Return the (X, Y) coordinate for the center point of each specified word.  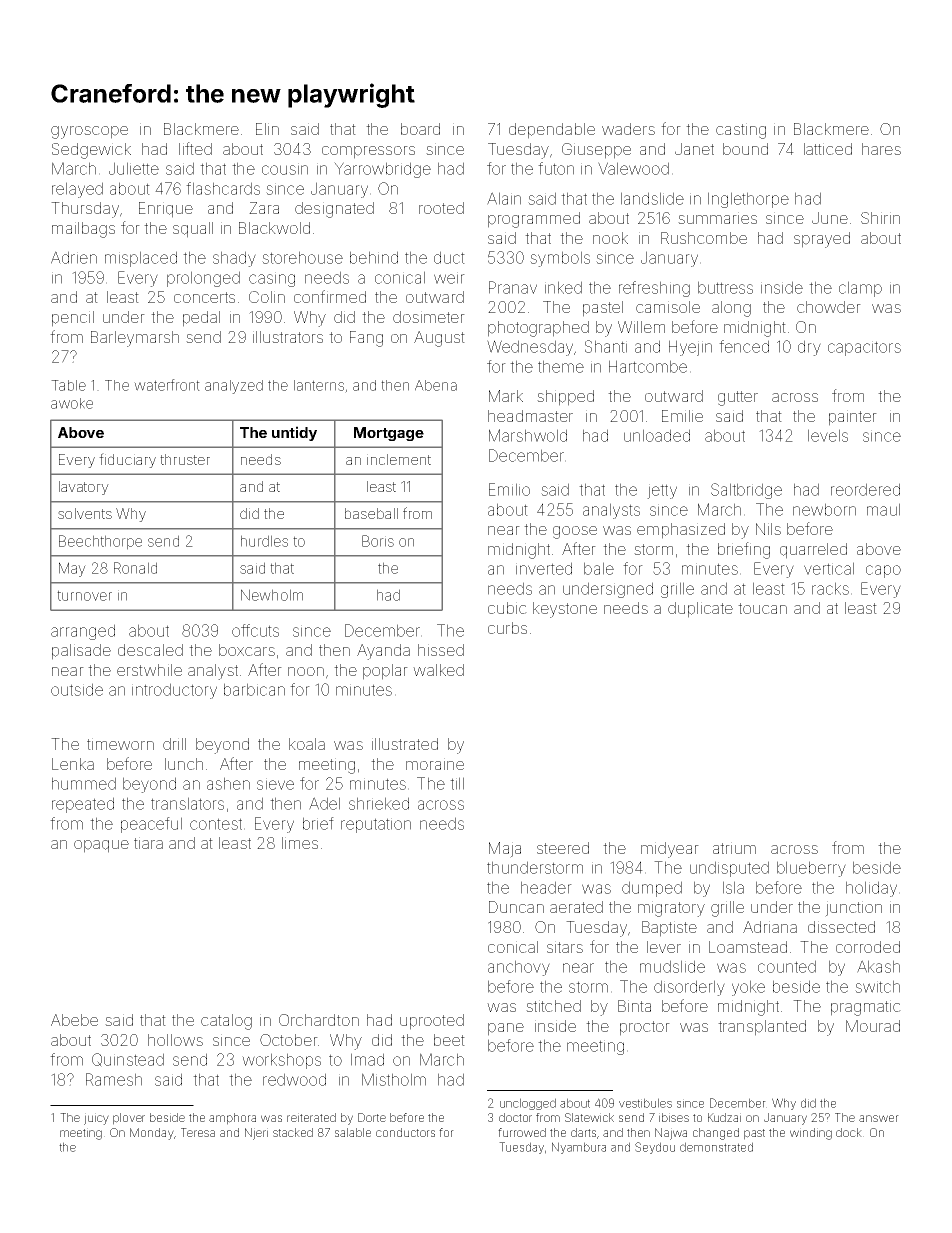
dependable (552, 131)
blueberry (811, 869)
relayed (77, 190)
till (457, 783)
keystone (565, 610)
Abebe (74, 1020)
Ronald (135, 568)
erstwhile (149, 670)
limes (300, 843)
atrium (734, 848)
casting (741, 131)
